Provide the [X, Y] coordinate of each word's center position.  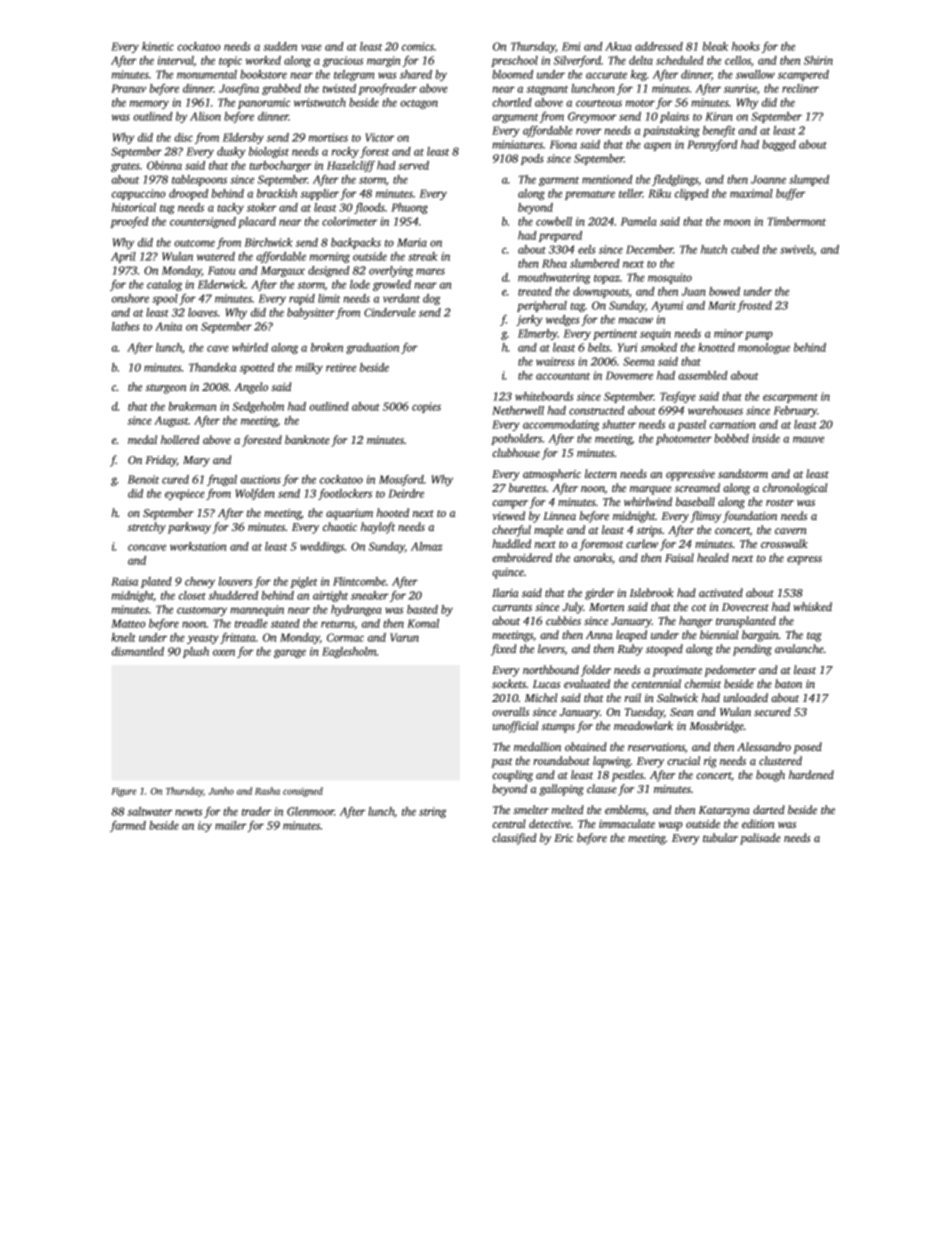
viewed [508, 515]
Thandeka [212, 367]
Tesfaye [678, 397]
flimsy [705, 517]
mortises [328, 137]
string [432, 812]
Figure [123, 792]
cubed [745, 249]
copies [426, 407]
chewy [200, 582]
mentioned [607, 179]
